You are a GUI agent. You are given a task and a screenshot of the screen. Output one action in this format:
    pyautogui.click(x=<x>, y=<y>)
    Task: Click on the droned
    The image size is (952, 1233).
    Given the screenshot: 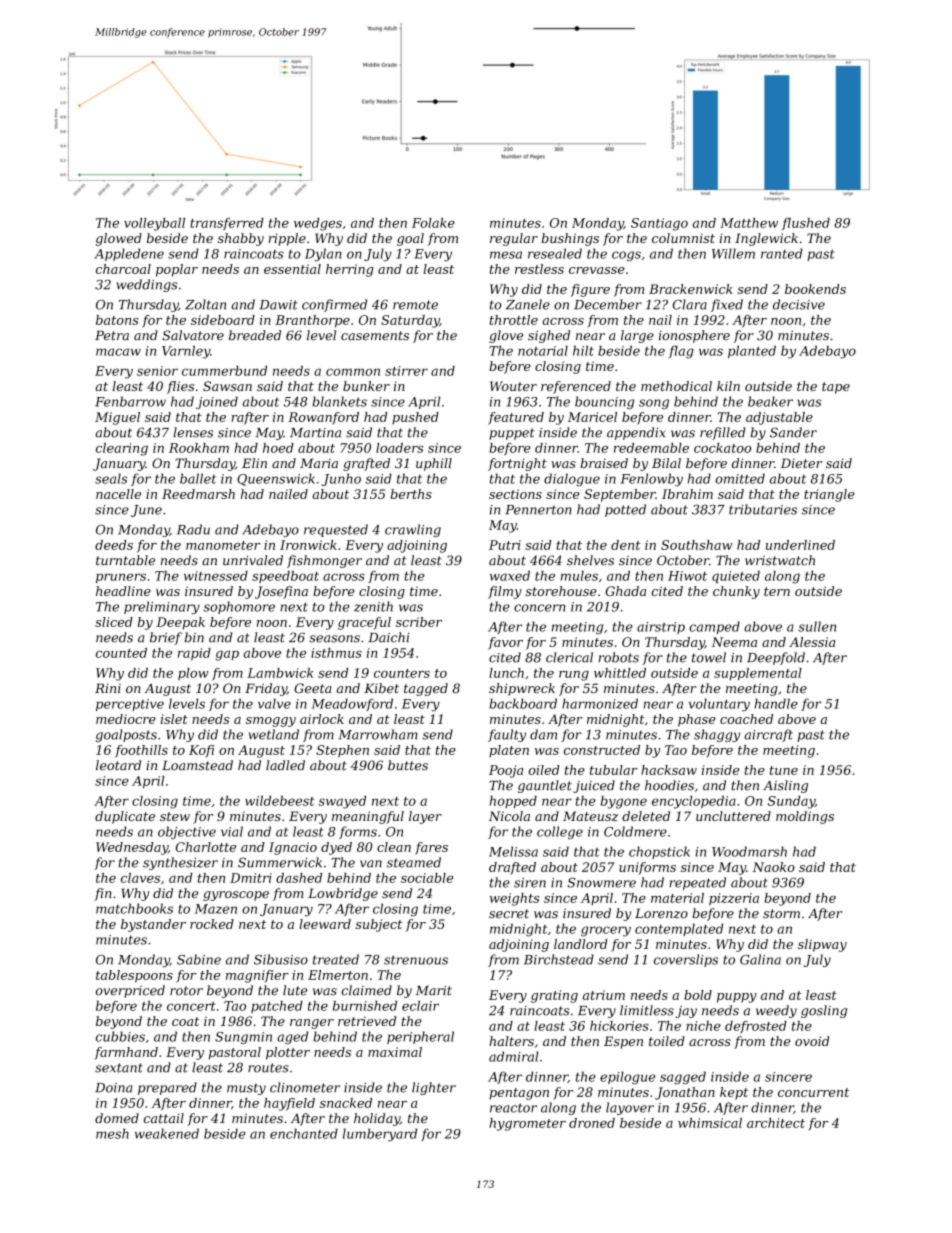 What is the action you would take?
    pyautogui.click(x=592, y=1123)
